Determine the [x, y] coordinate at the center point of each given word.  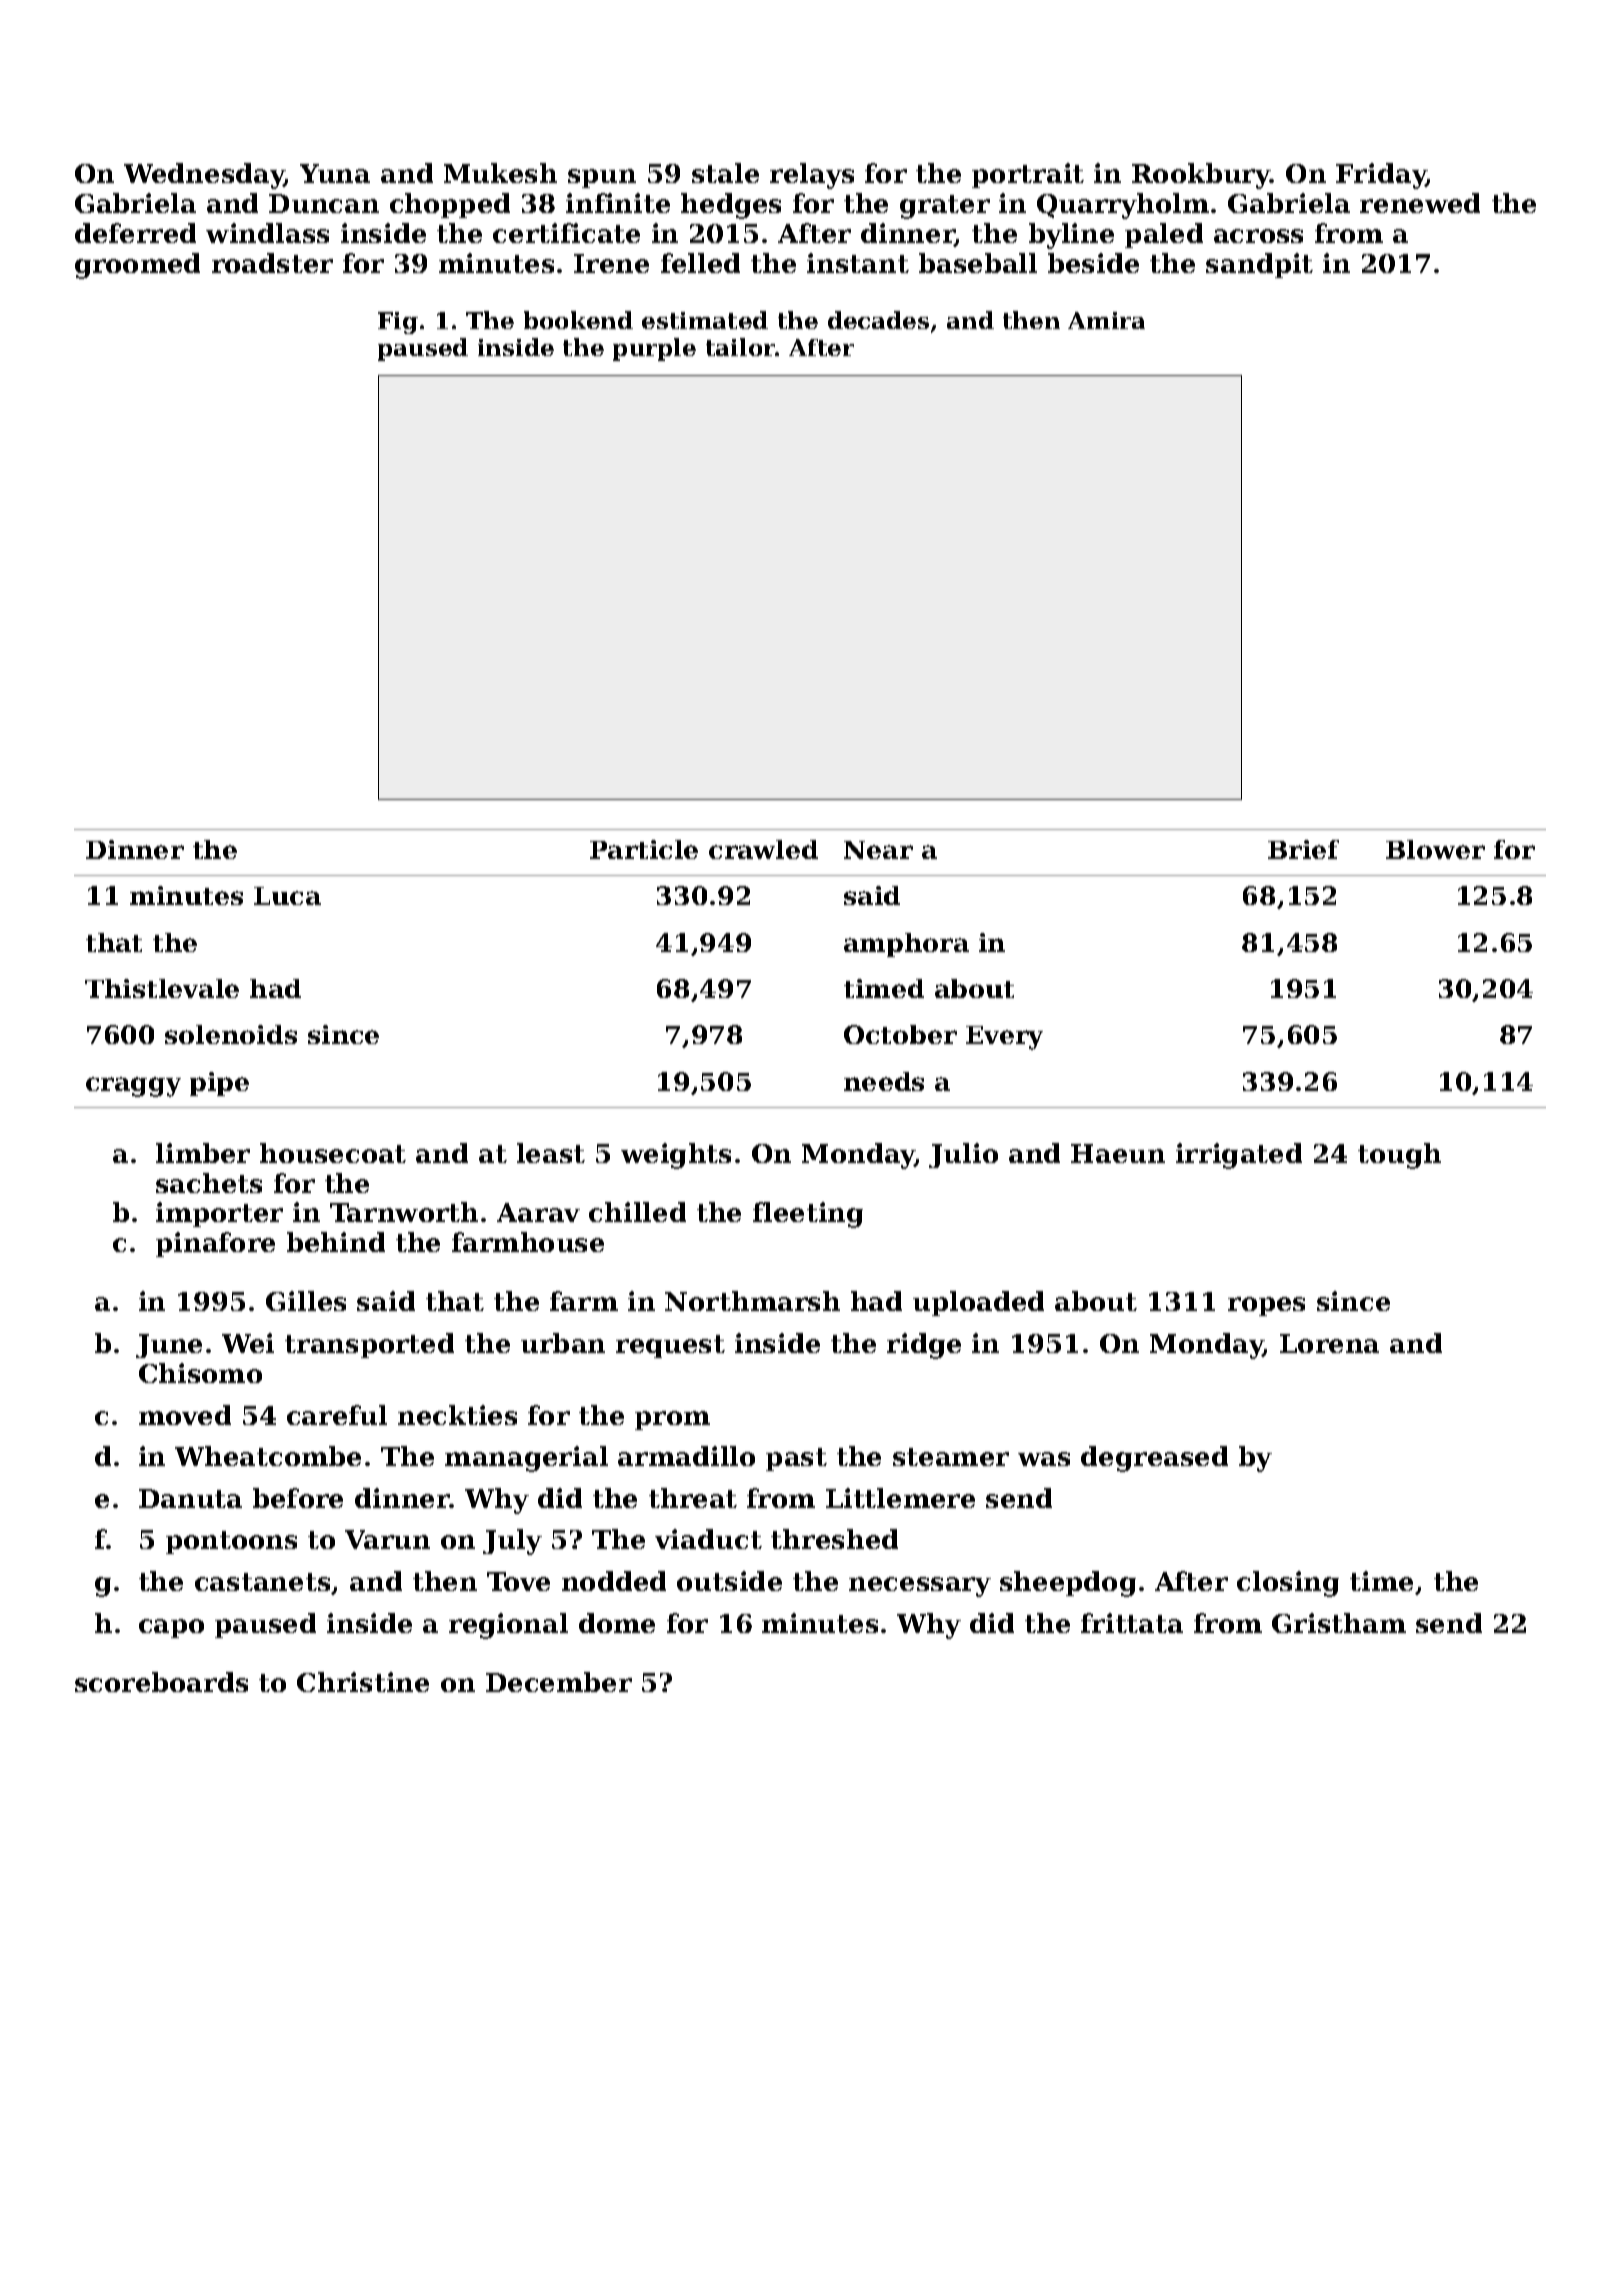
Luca [287, 896]
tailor [741, 347]
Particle [644, 849]
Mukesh [500, 173]
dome [617, 1623]
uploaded [978, 1303]
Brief [1303, 849]
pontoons [231, 1542]
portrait [1028, 175]
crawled [763, 849]
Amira [1106, 320]
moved [185, 1415]
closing [1288, 1584]
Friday [1381, 176]
